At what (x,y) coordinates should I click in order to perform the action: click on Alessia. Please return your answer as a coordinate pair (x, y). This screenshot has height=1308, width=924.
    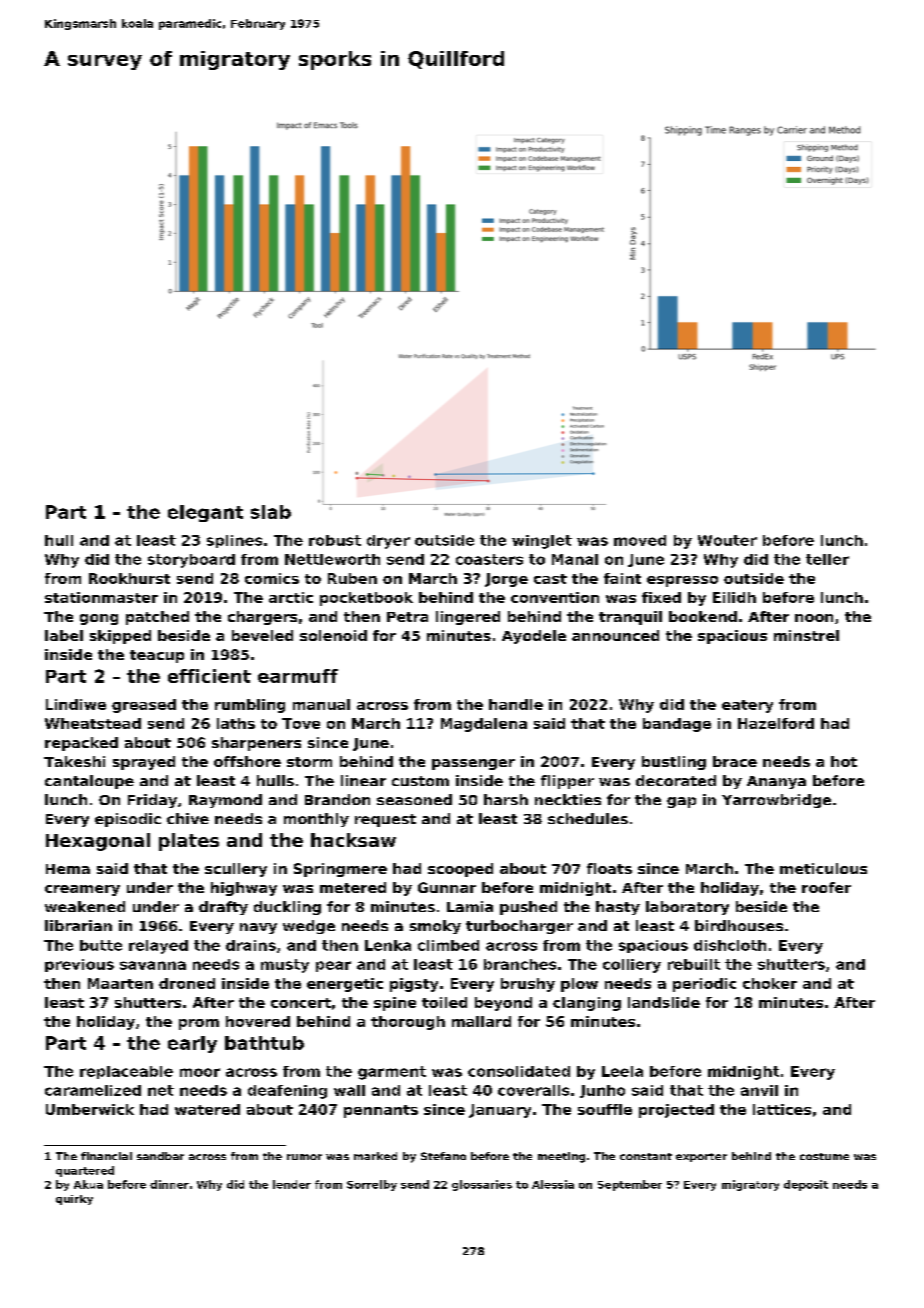
    Looking at the image, I should click on (553, 1184).
